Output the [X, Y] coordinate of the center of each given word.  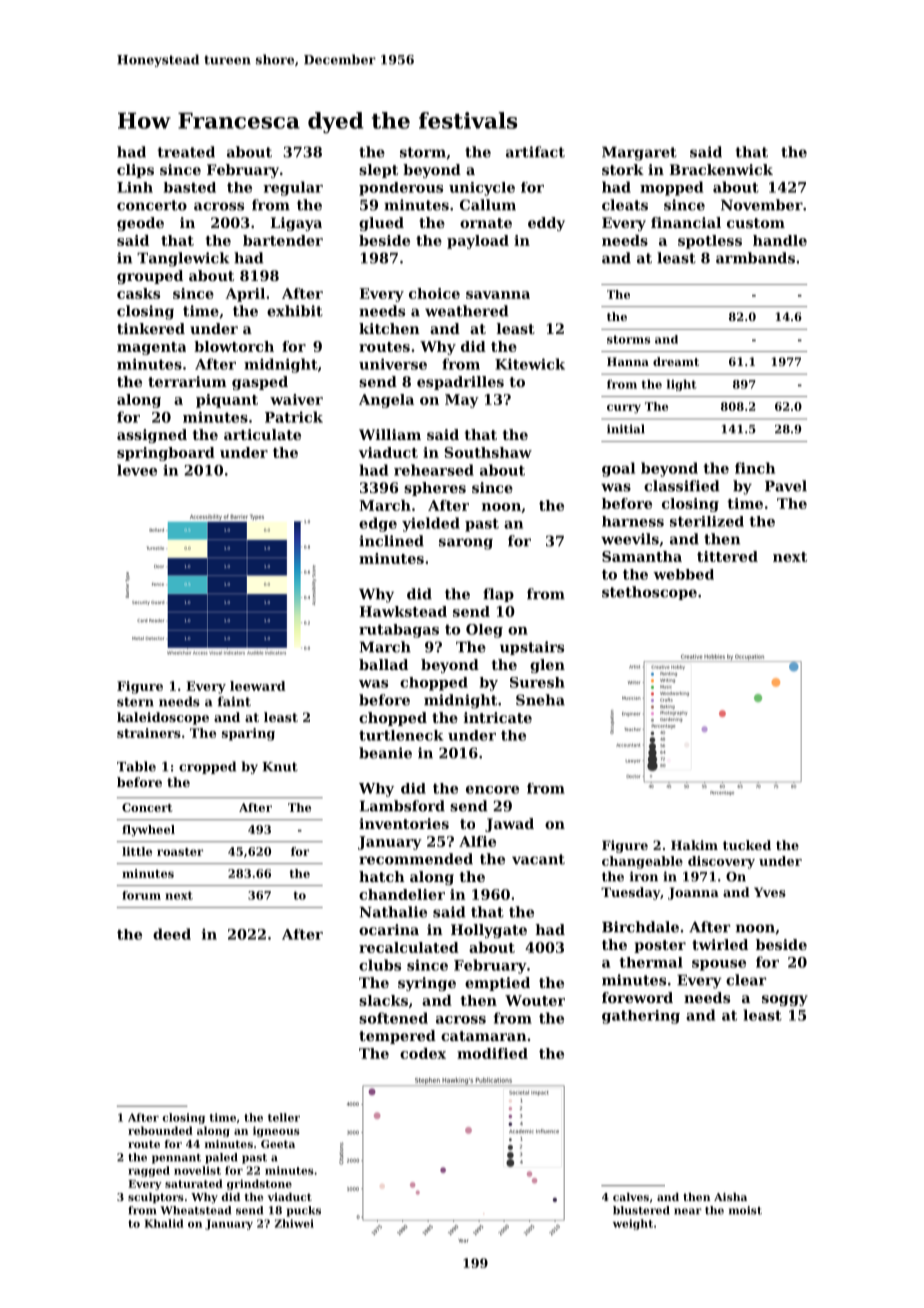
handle [780, 240]
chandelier [402, 894]
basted [190, 187]
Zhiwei [294, 1223]
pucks [303, 1211]
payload [478, 242]
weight [633, 1224]
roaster [180, 852]
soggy [785, 1000]
